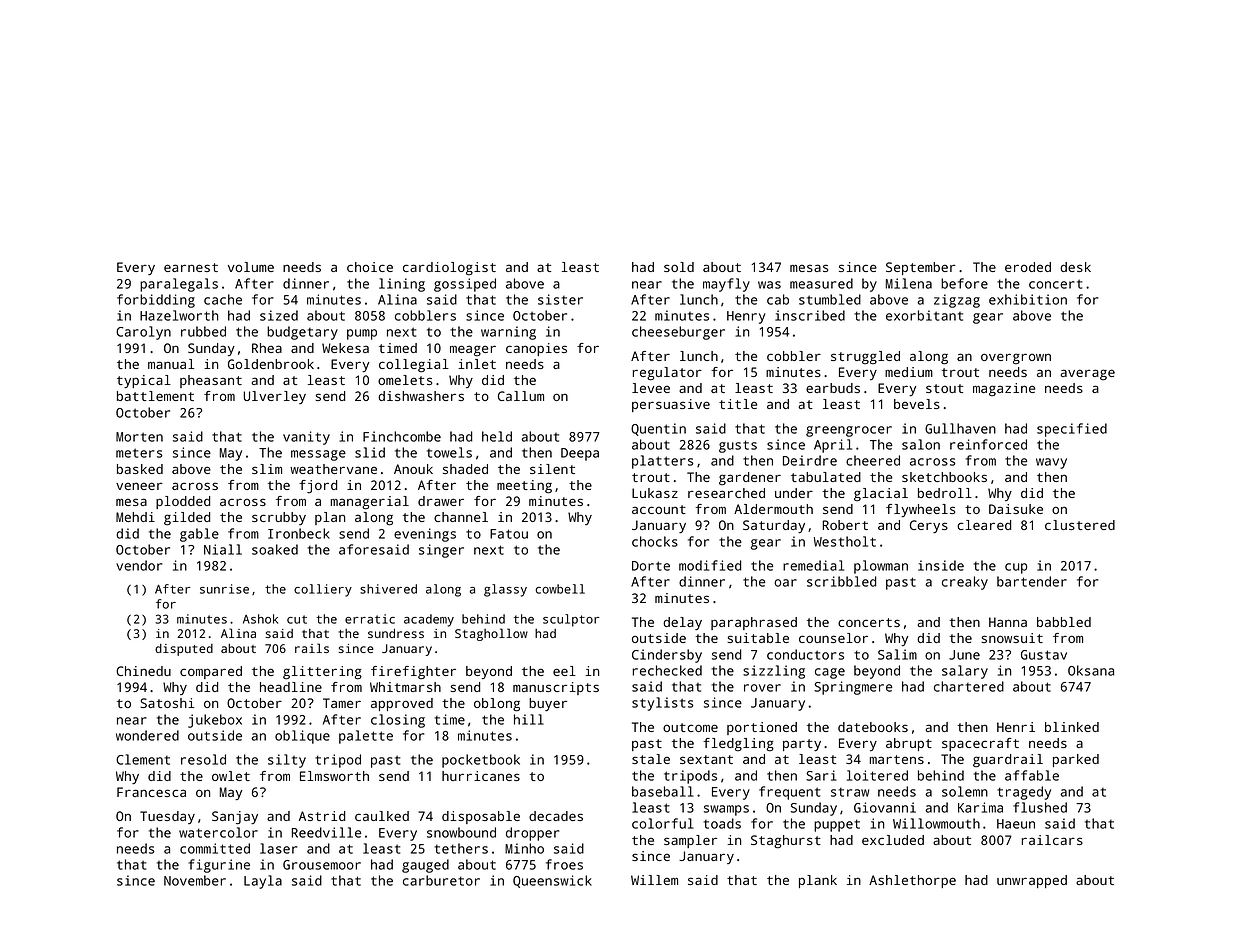  What do you see at coordinates (291, 687) in the document?
I see `headline` at bounding box center [291, 687].
